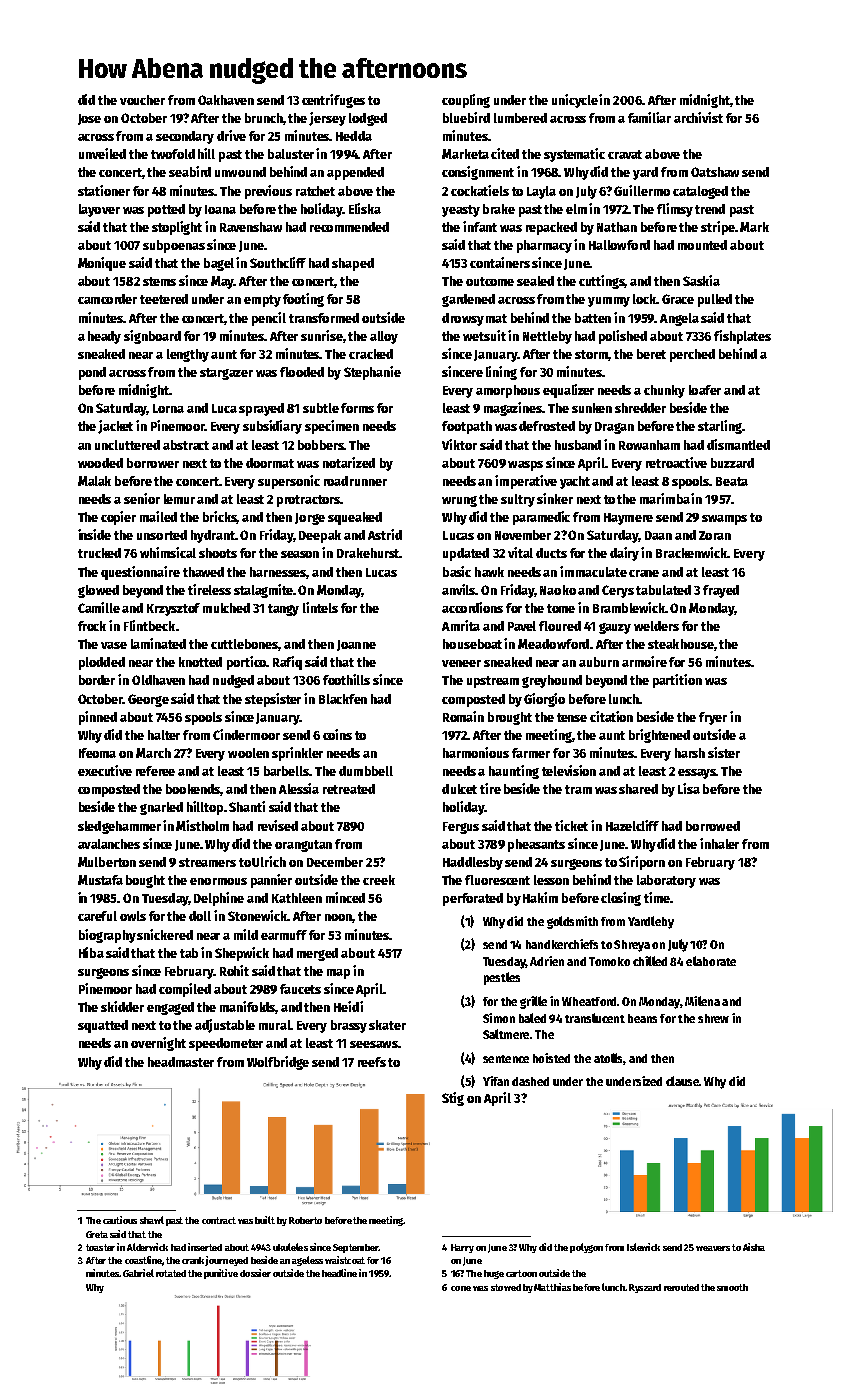  I want to click on archivist, so click(698, 117).
